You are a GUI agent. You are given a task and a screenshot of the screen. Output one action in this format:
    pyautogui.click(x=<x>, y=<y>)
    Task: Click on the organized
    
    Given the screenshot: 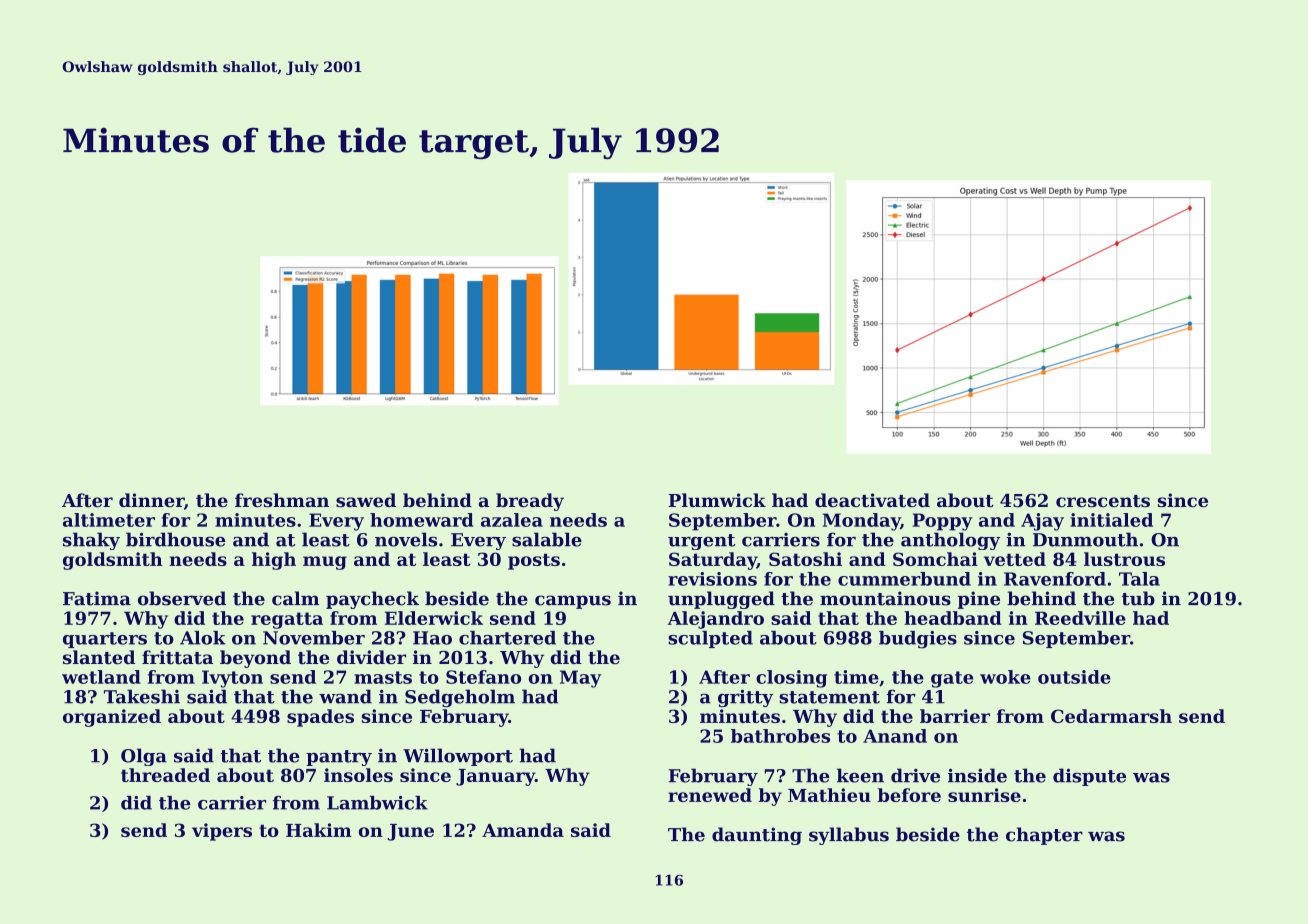 What is the action you would take?
    pyautogui.click(x=112, y=718)
